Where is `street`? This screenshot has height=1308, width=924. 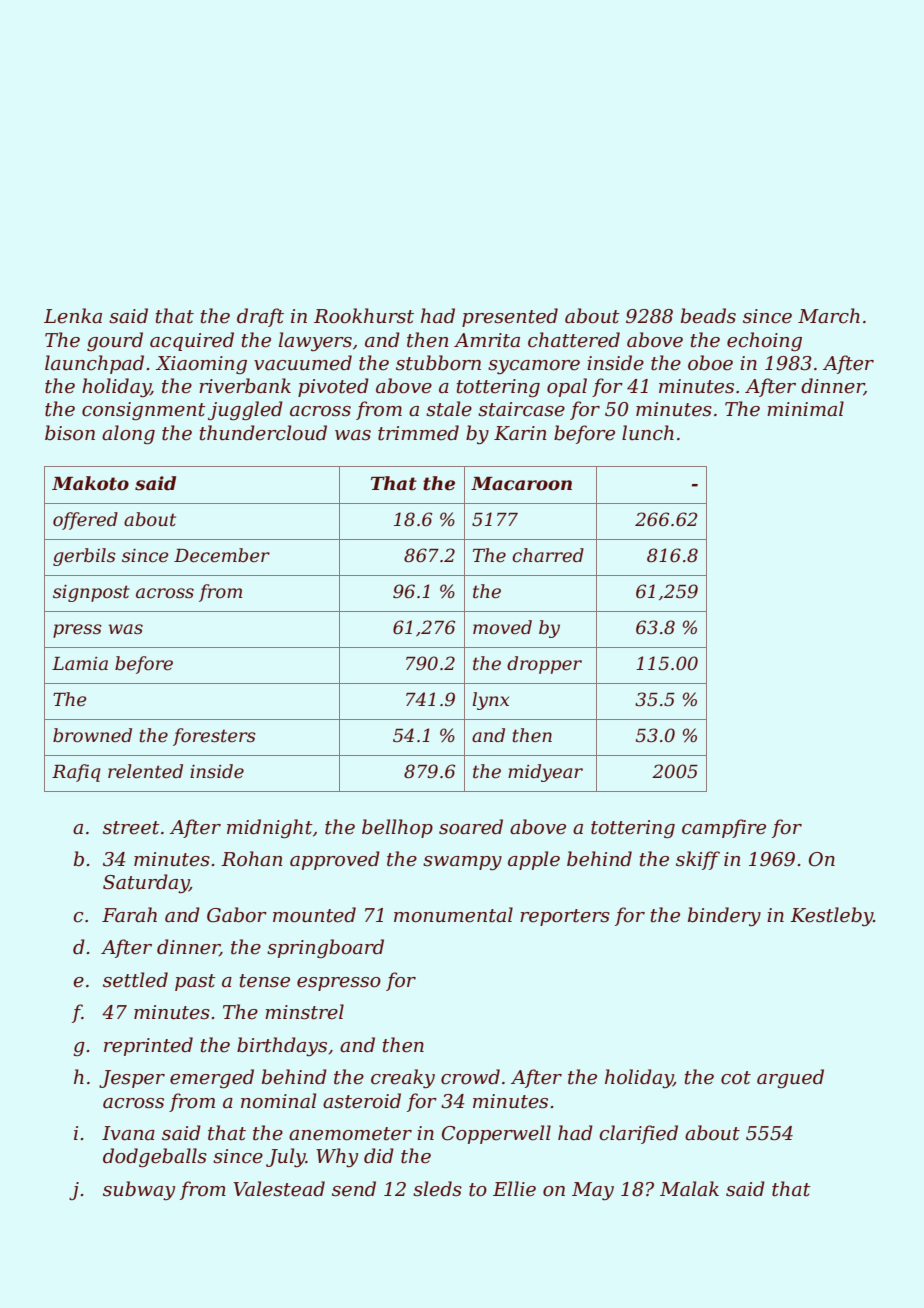 street is located at coordinates (131, 828).
